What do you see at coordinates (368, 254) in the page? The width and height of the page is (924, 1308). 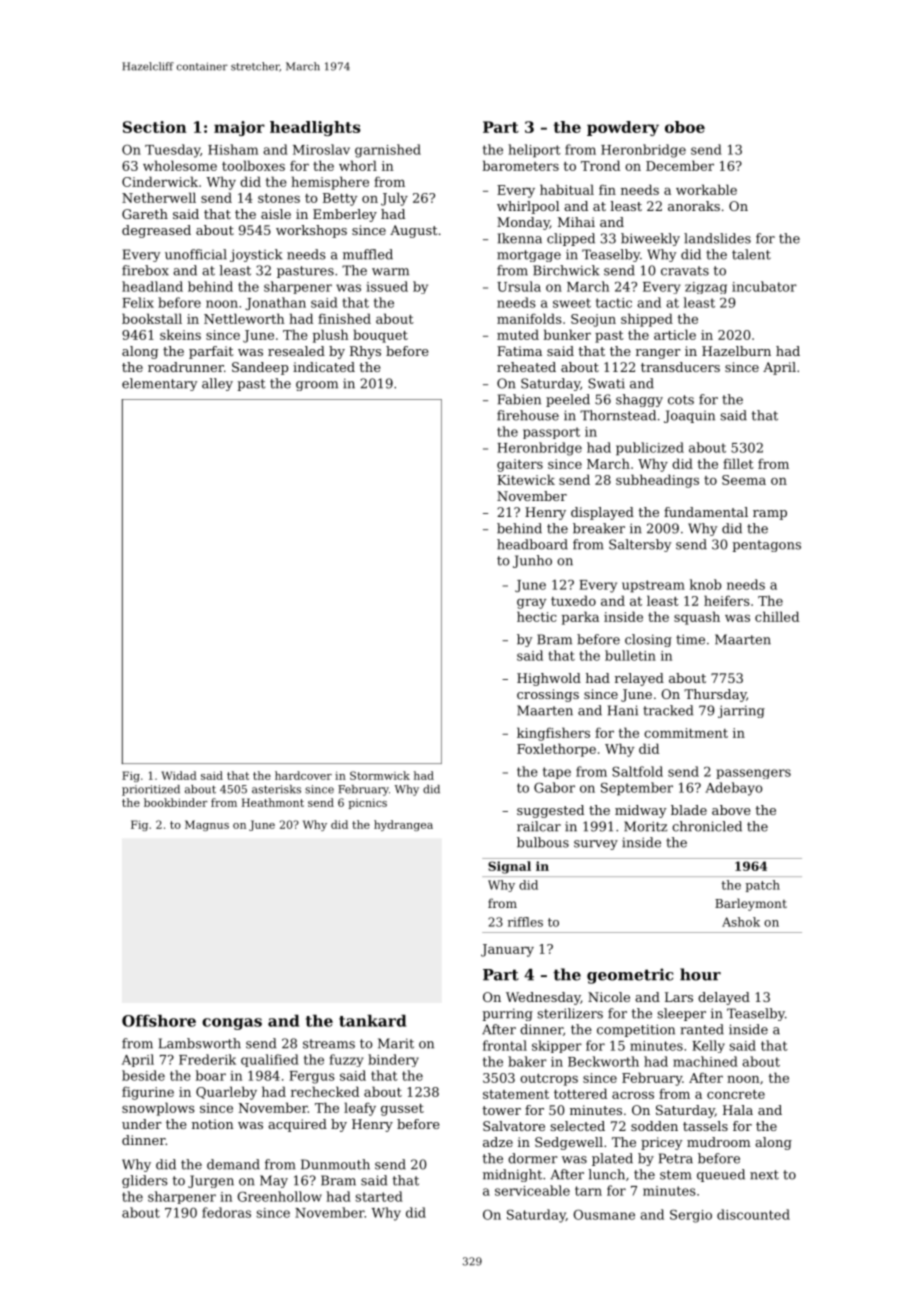 I see `muffled` at bounding box center [368, 254].
